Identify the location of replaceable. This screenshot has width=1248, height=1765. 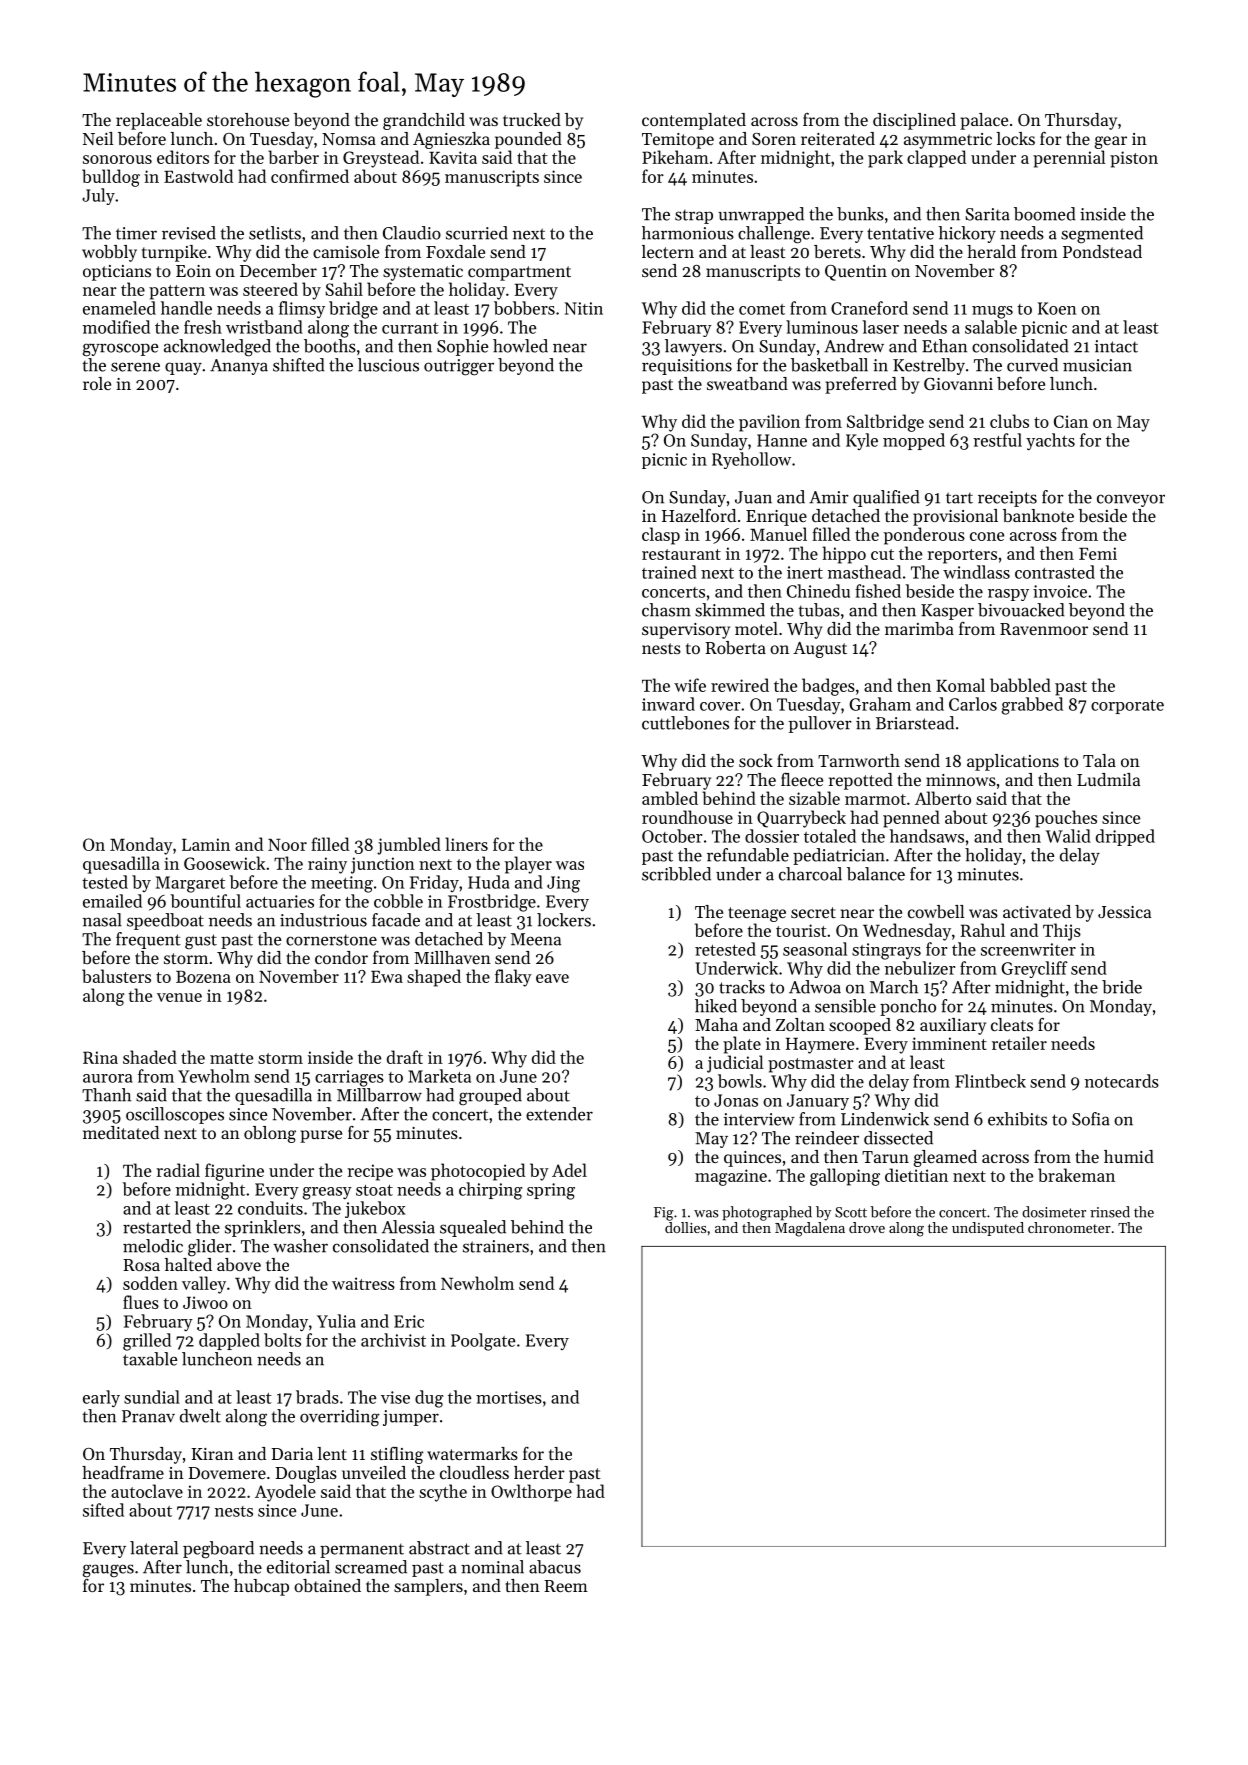
(159, 121).
